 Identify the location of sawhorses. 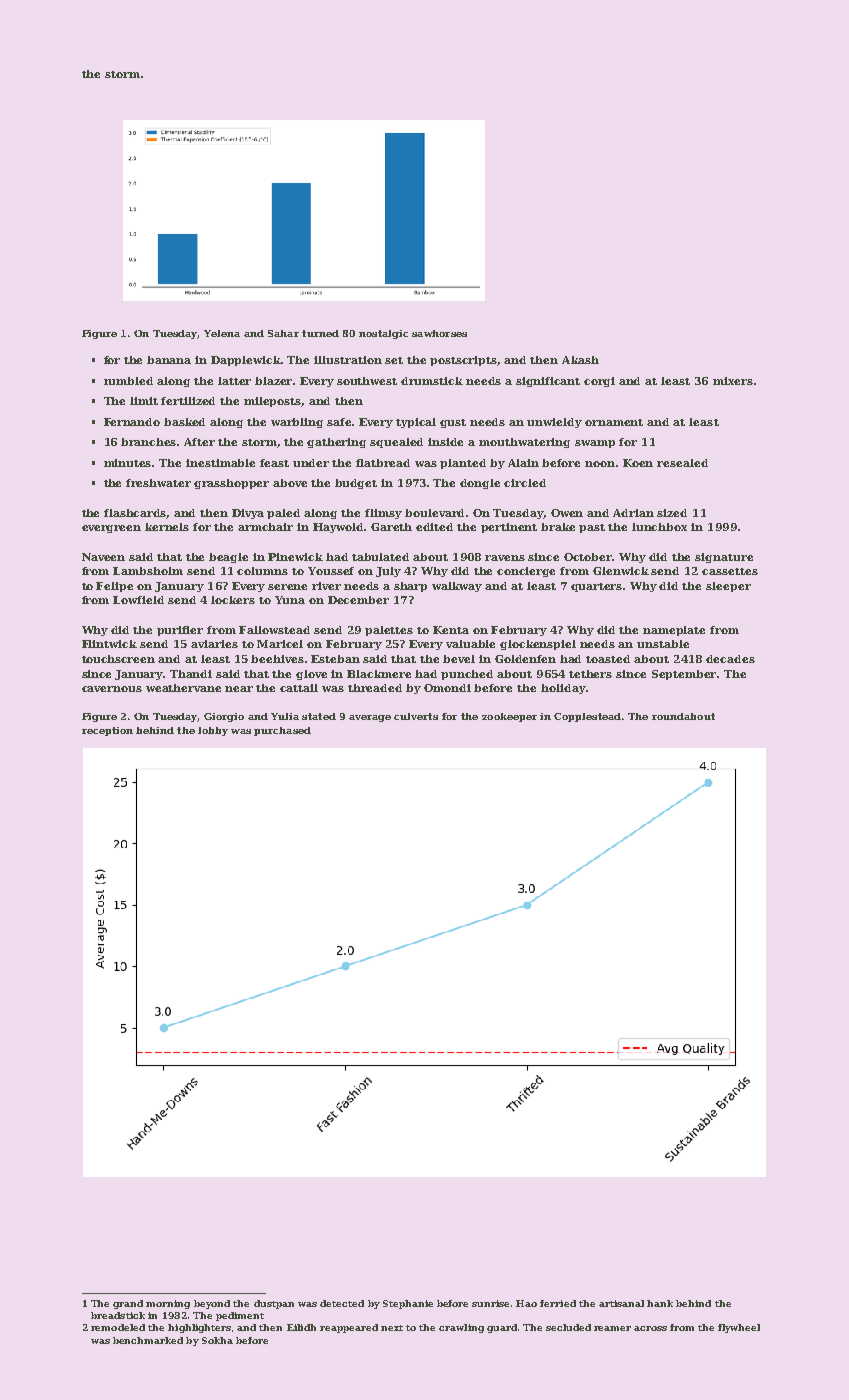
(439, 333).
